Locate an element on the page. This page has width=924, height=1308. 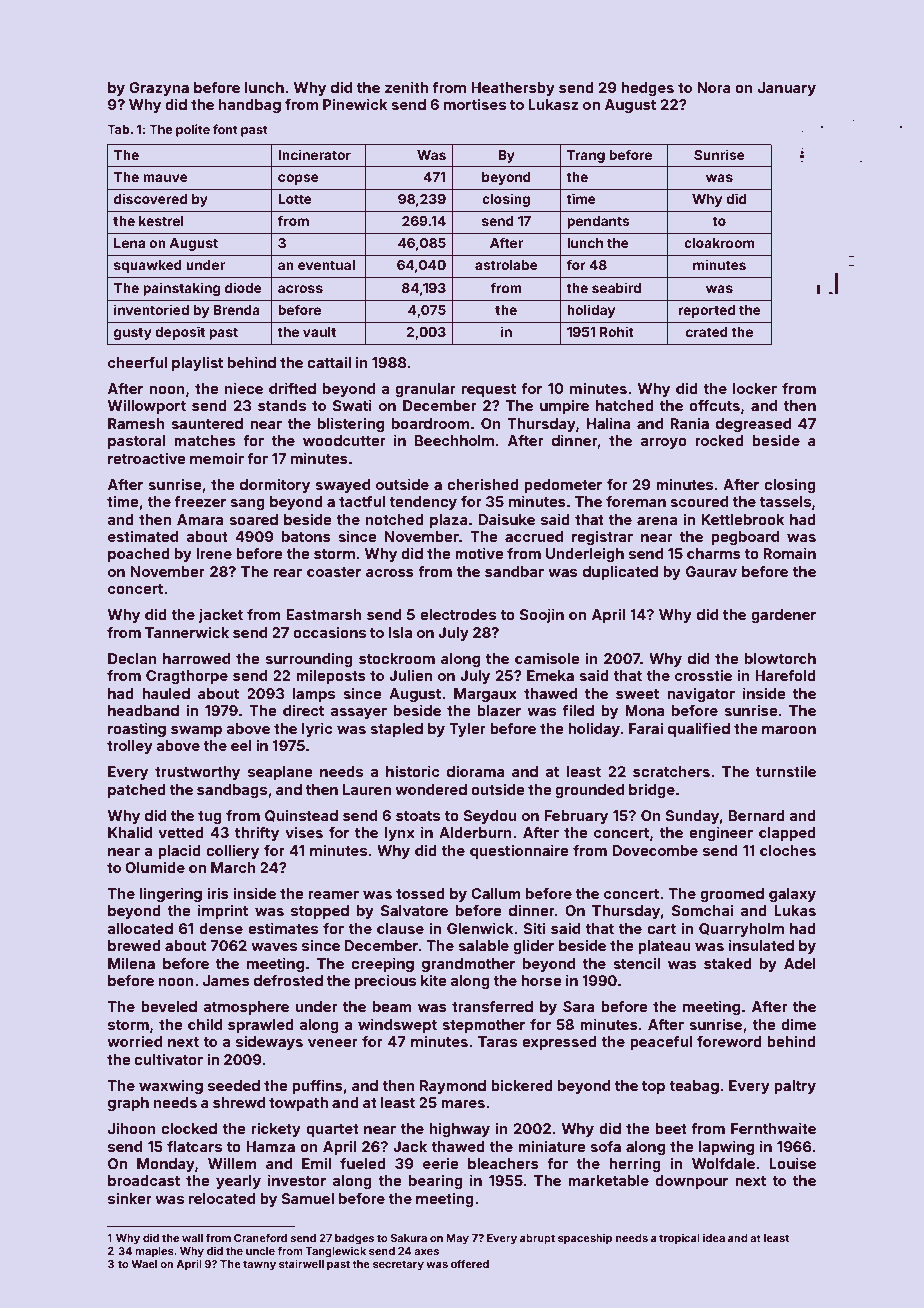
foreman is located at coordinates (636, 501).
